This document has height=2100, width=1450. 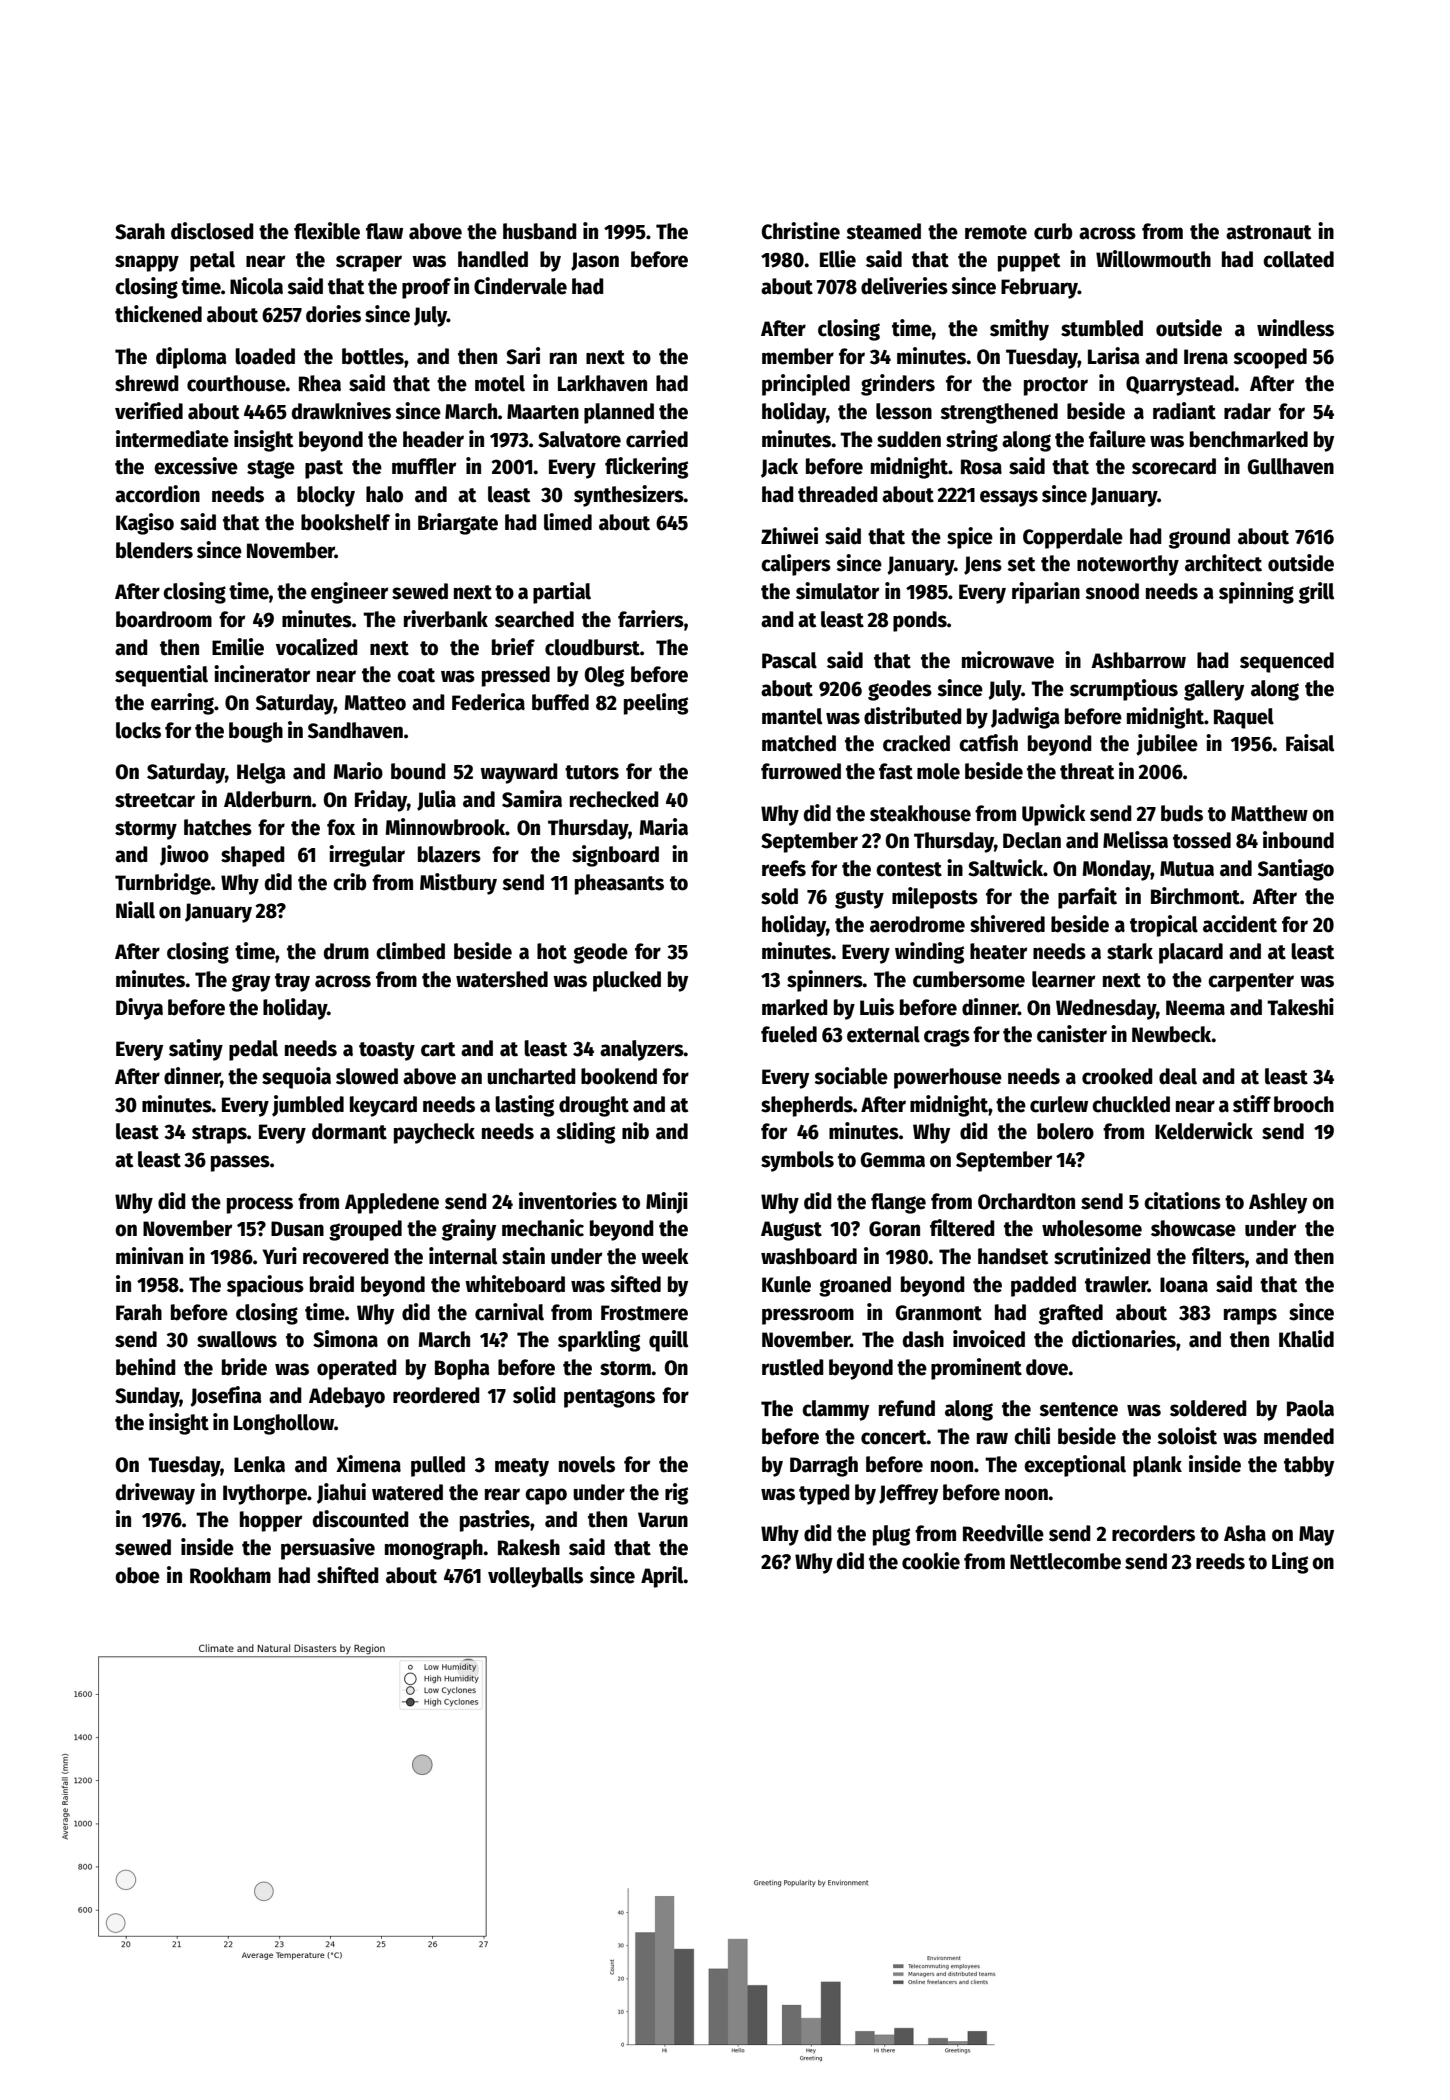 I want to click on Kelderwick, so click(x=1204, y=1131).
